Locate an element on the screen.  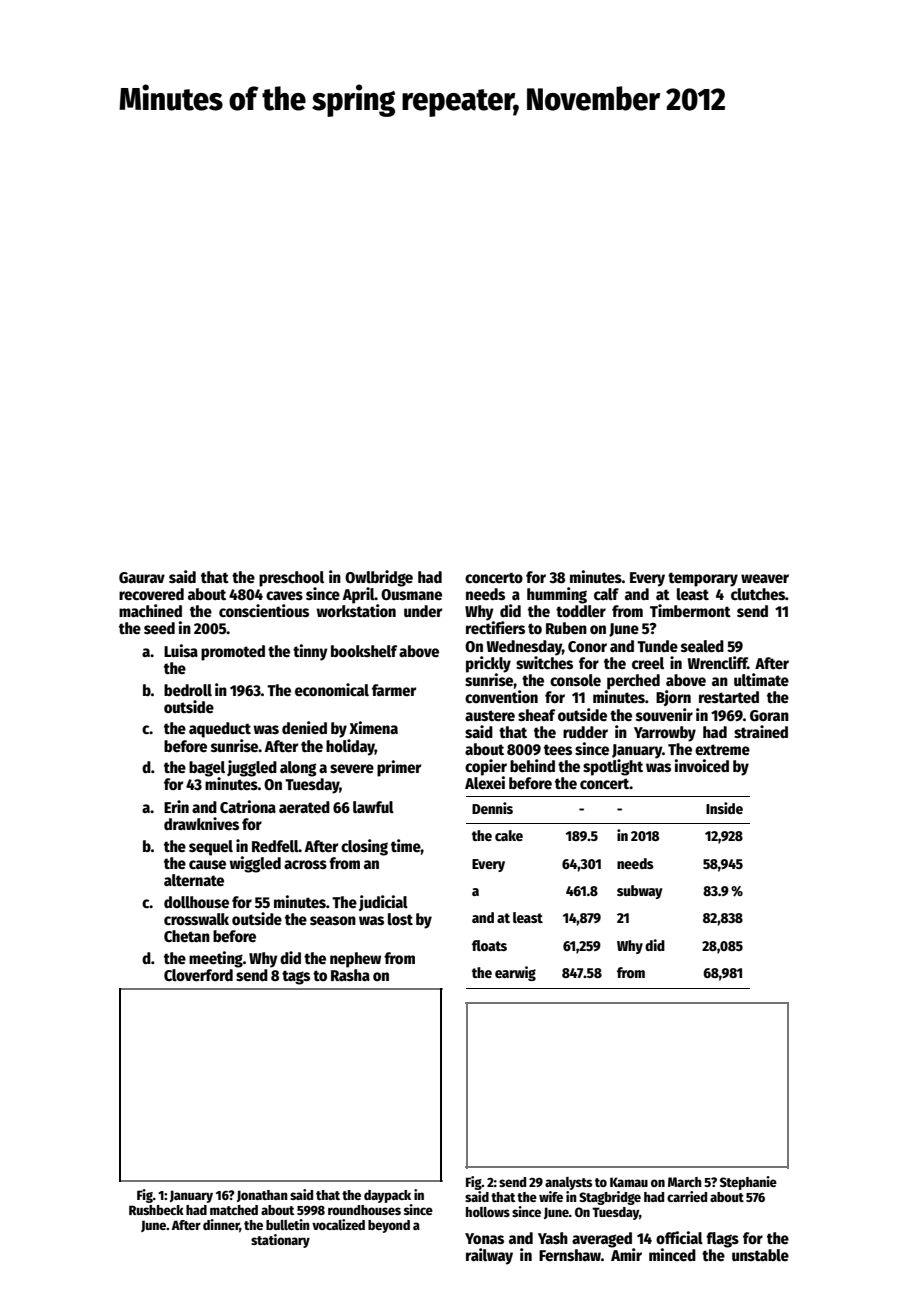
stationary is located at coordinates (280, 1241).
